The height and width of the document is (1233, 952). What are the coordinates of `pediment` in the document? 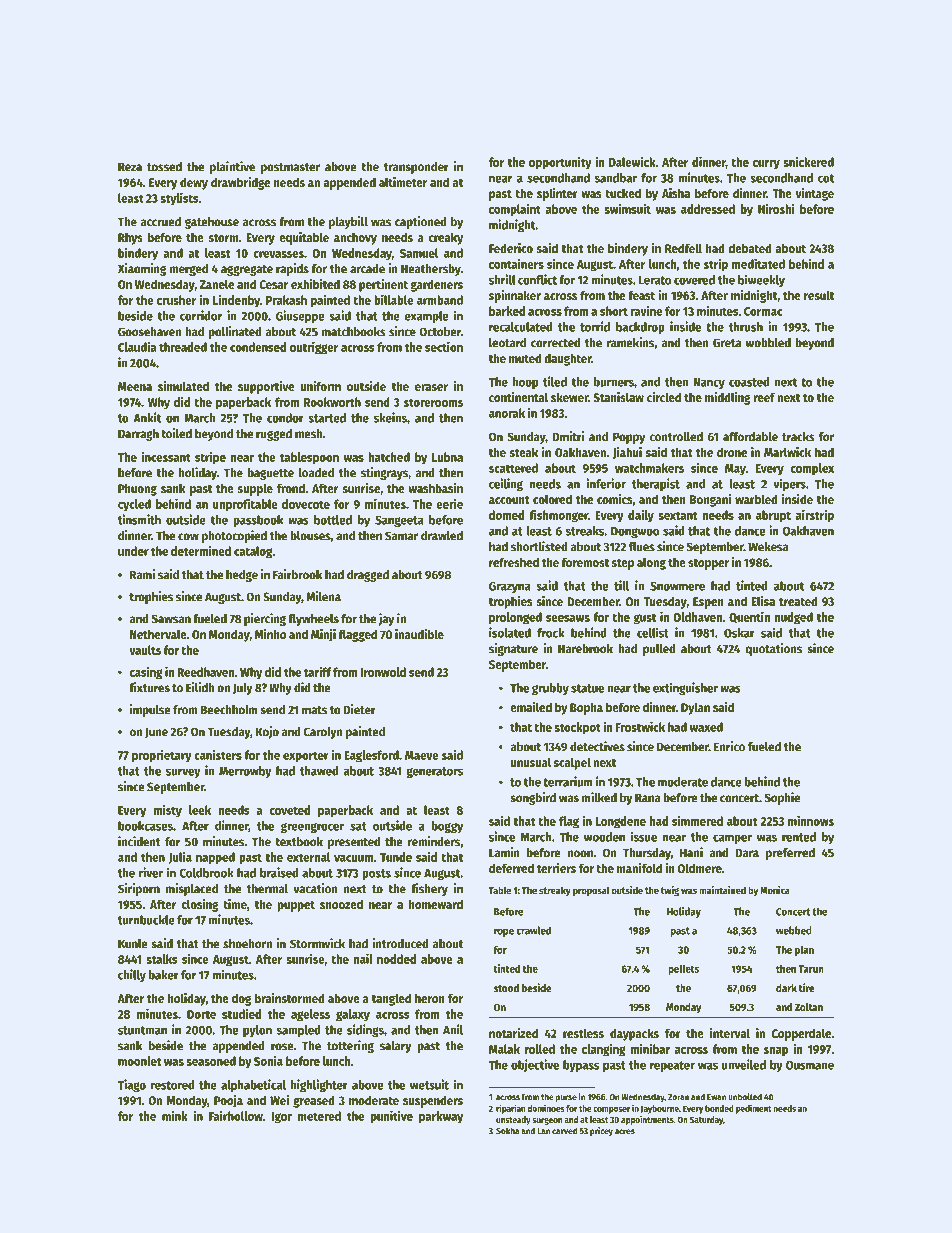 It's located at (754, 1109).
